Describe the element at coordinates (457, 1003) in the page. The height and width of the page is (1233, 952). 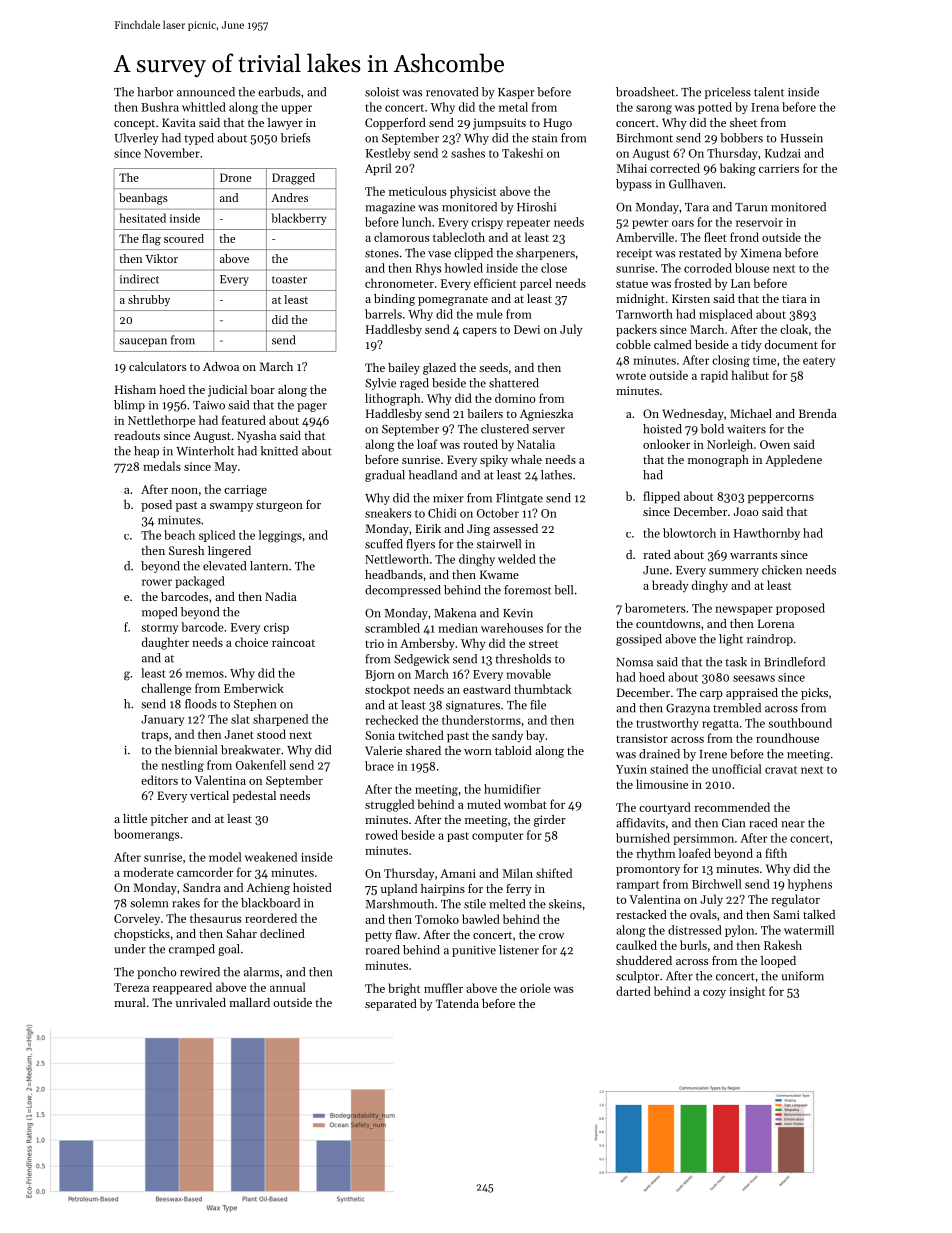
I see `Tatenda` at that location.
